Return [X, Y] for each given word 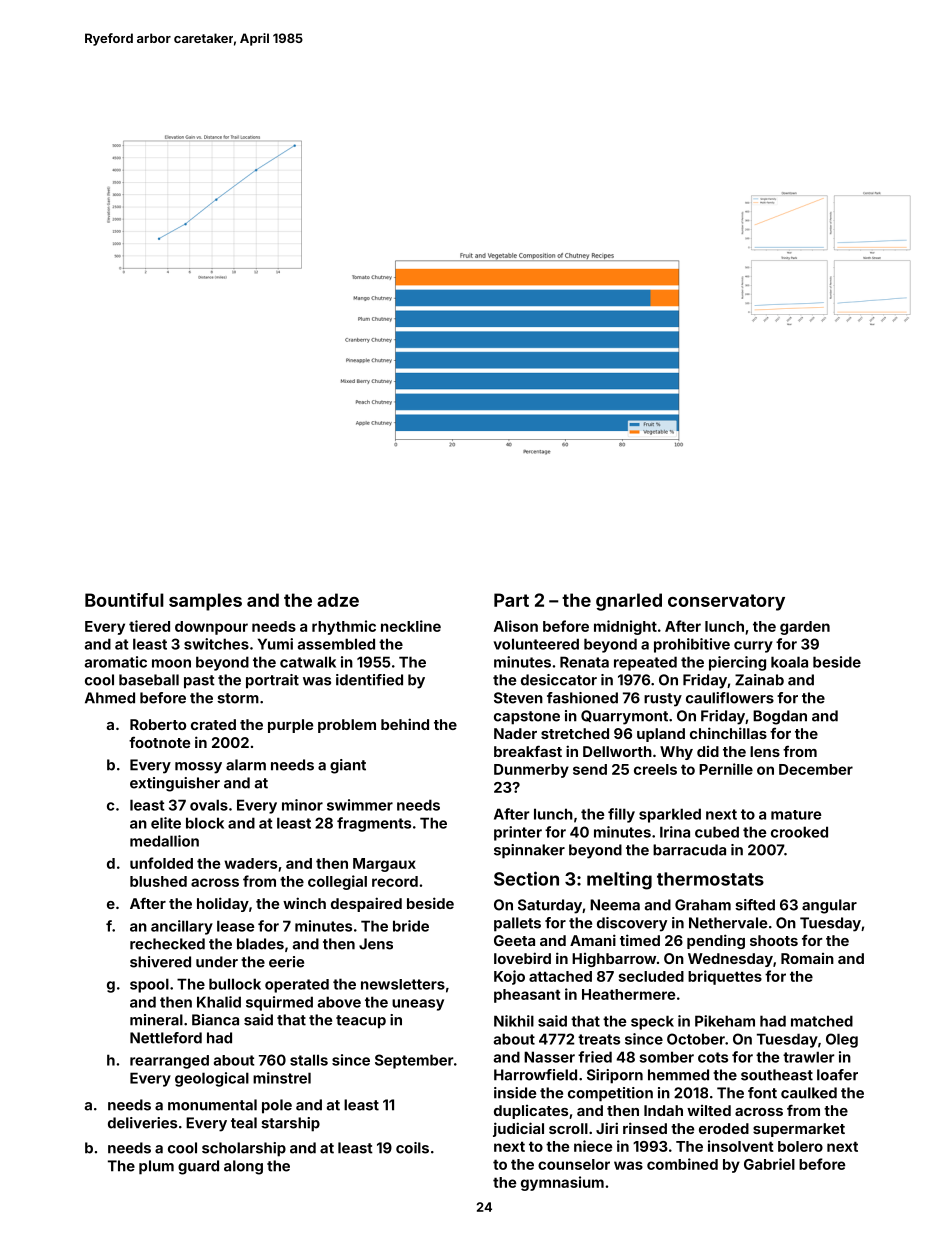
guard [198, 1167]
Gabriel [769, 1164]
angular [829, 906]
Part [511, 600]
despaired [366, 904]
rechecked [167, 944]
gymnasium [562, 1183]
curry [753, 647]
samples [205, 602]
